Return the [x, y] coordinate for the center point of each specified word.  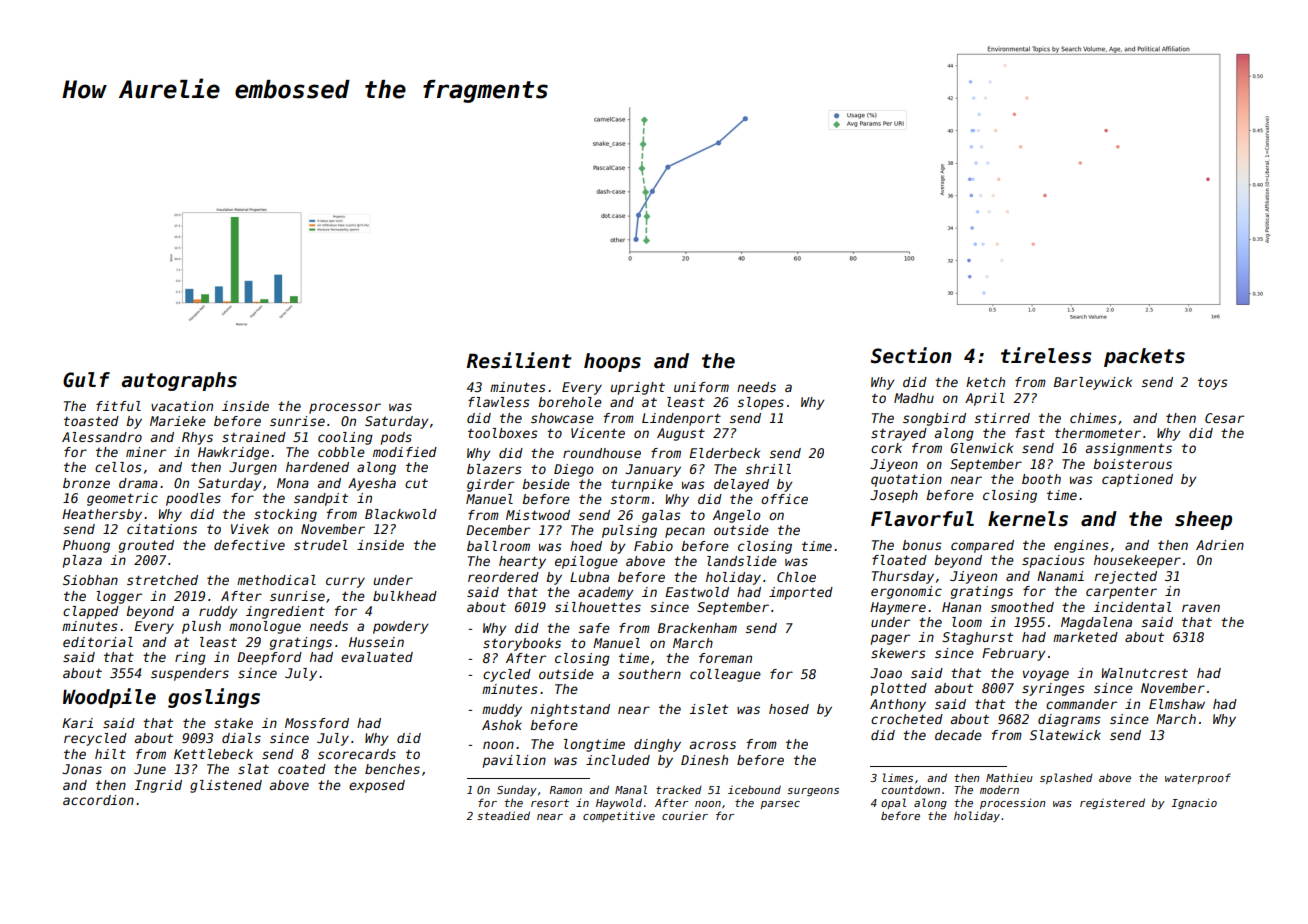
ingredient [285, 612]
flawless [499, 402]
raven [1201, 608]
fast [1030, 433]
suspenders [190, 674]
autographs [179, 381]
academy [606, 593]
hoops [612, 362]
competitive [619, 816]
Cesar [1224, 418]
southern [649, 674]
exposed [377, 786]
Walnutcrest [1145, 673]
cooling [345, 438]
